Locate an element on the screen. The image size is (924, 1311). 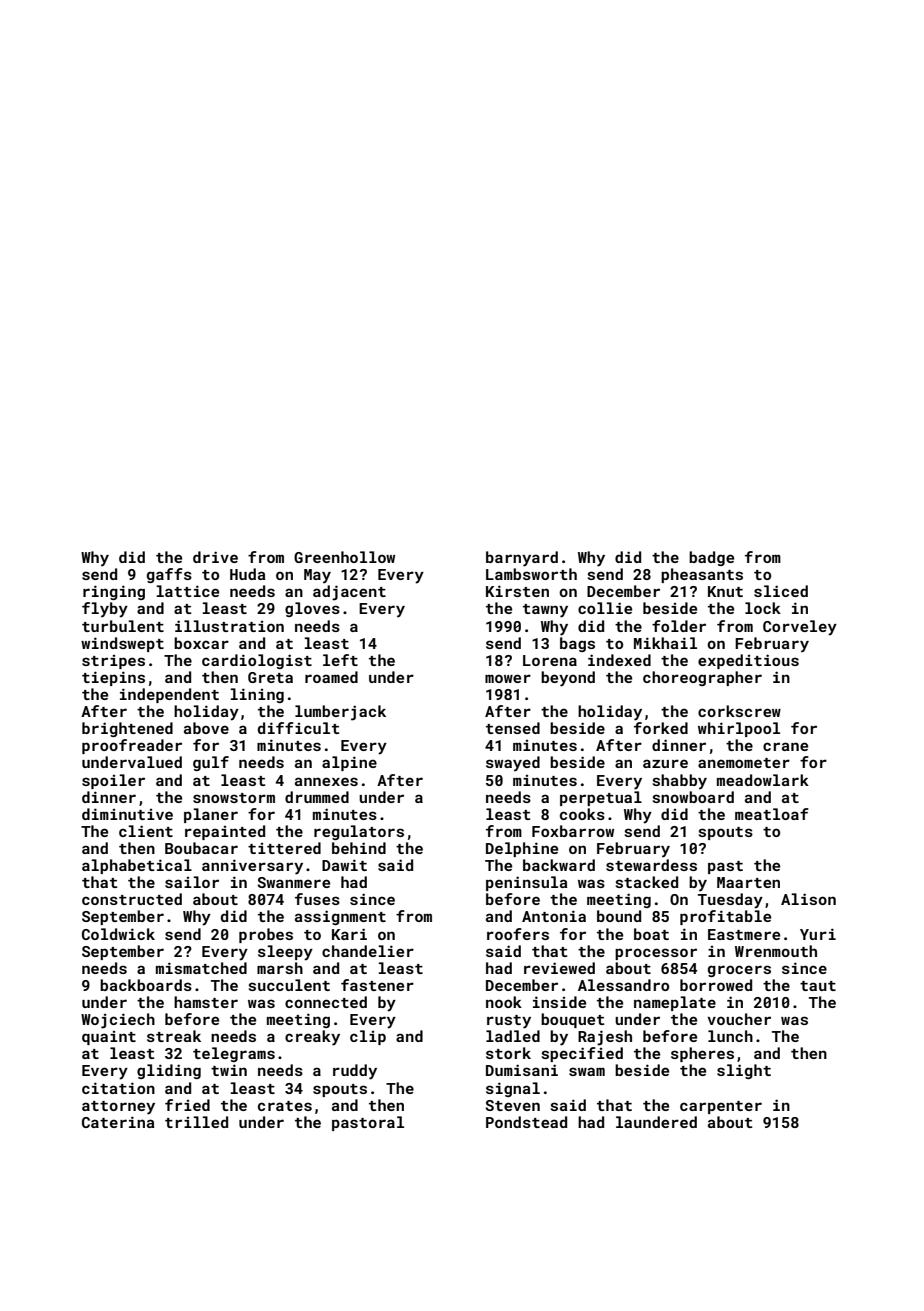
Caterina is located at coordinates (118, 1122).
